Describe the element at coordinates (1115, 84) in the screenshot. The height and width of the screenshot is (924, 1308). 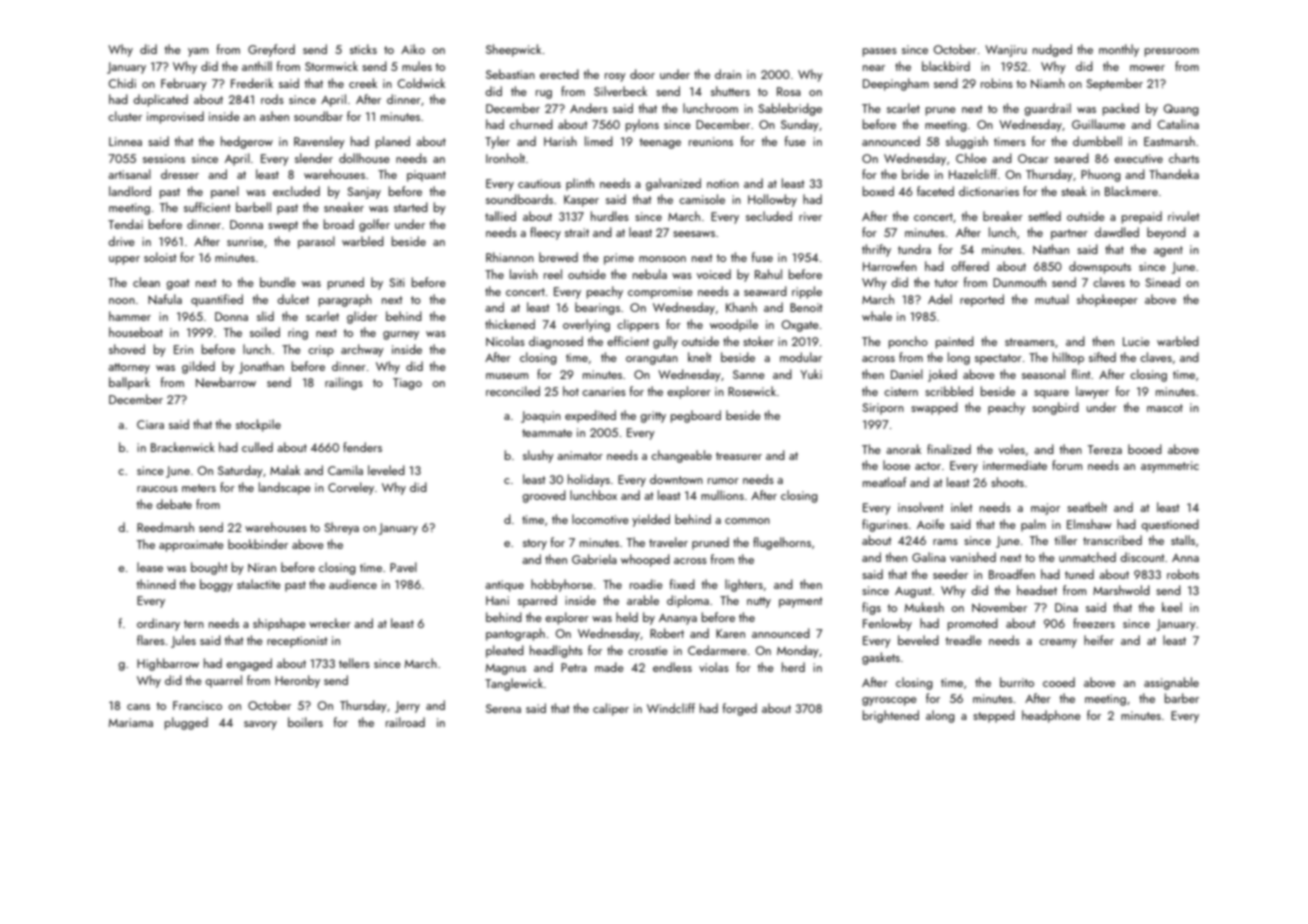
I see `September` at that location.
